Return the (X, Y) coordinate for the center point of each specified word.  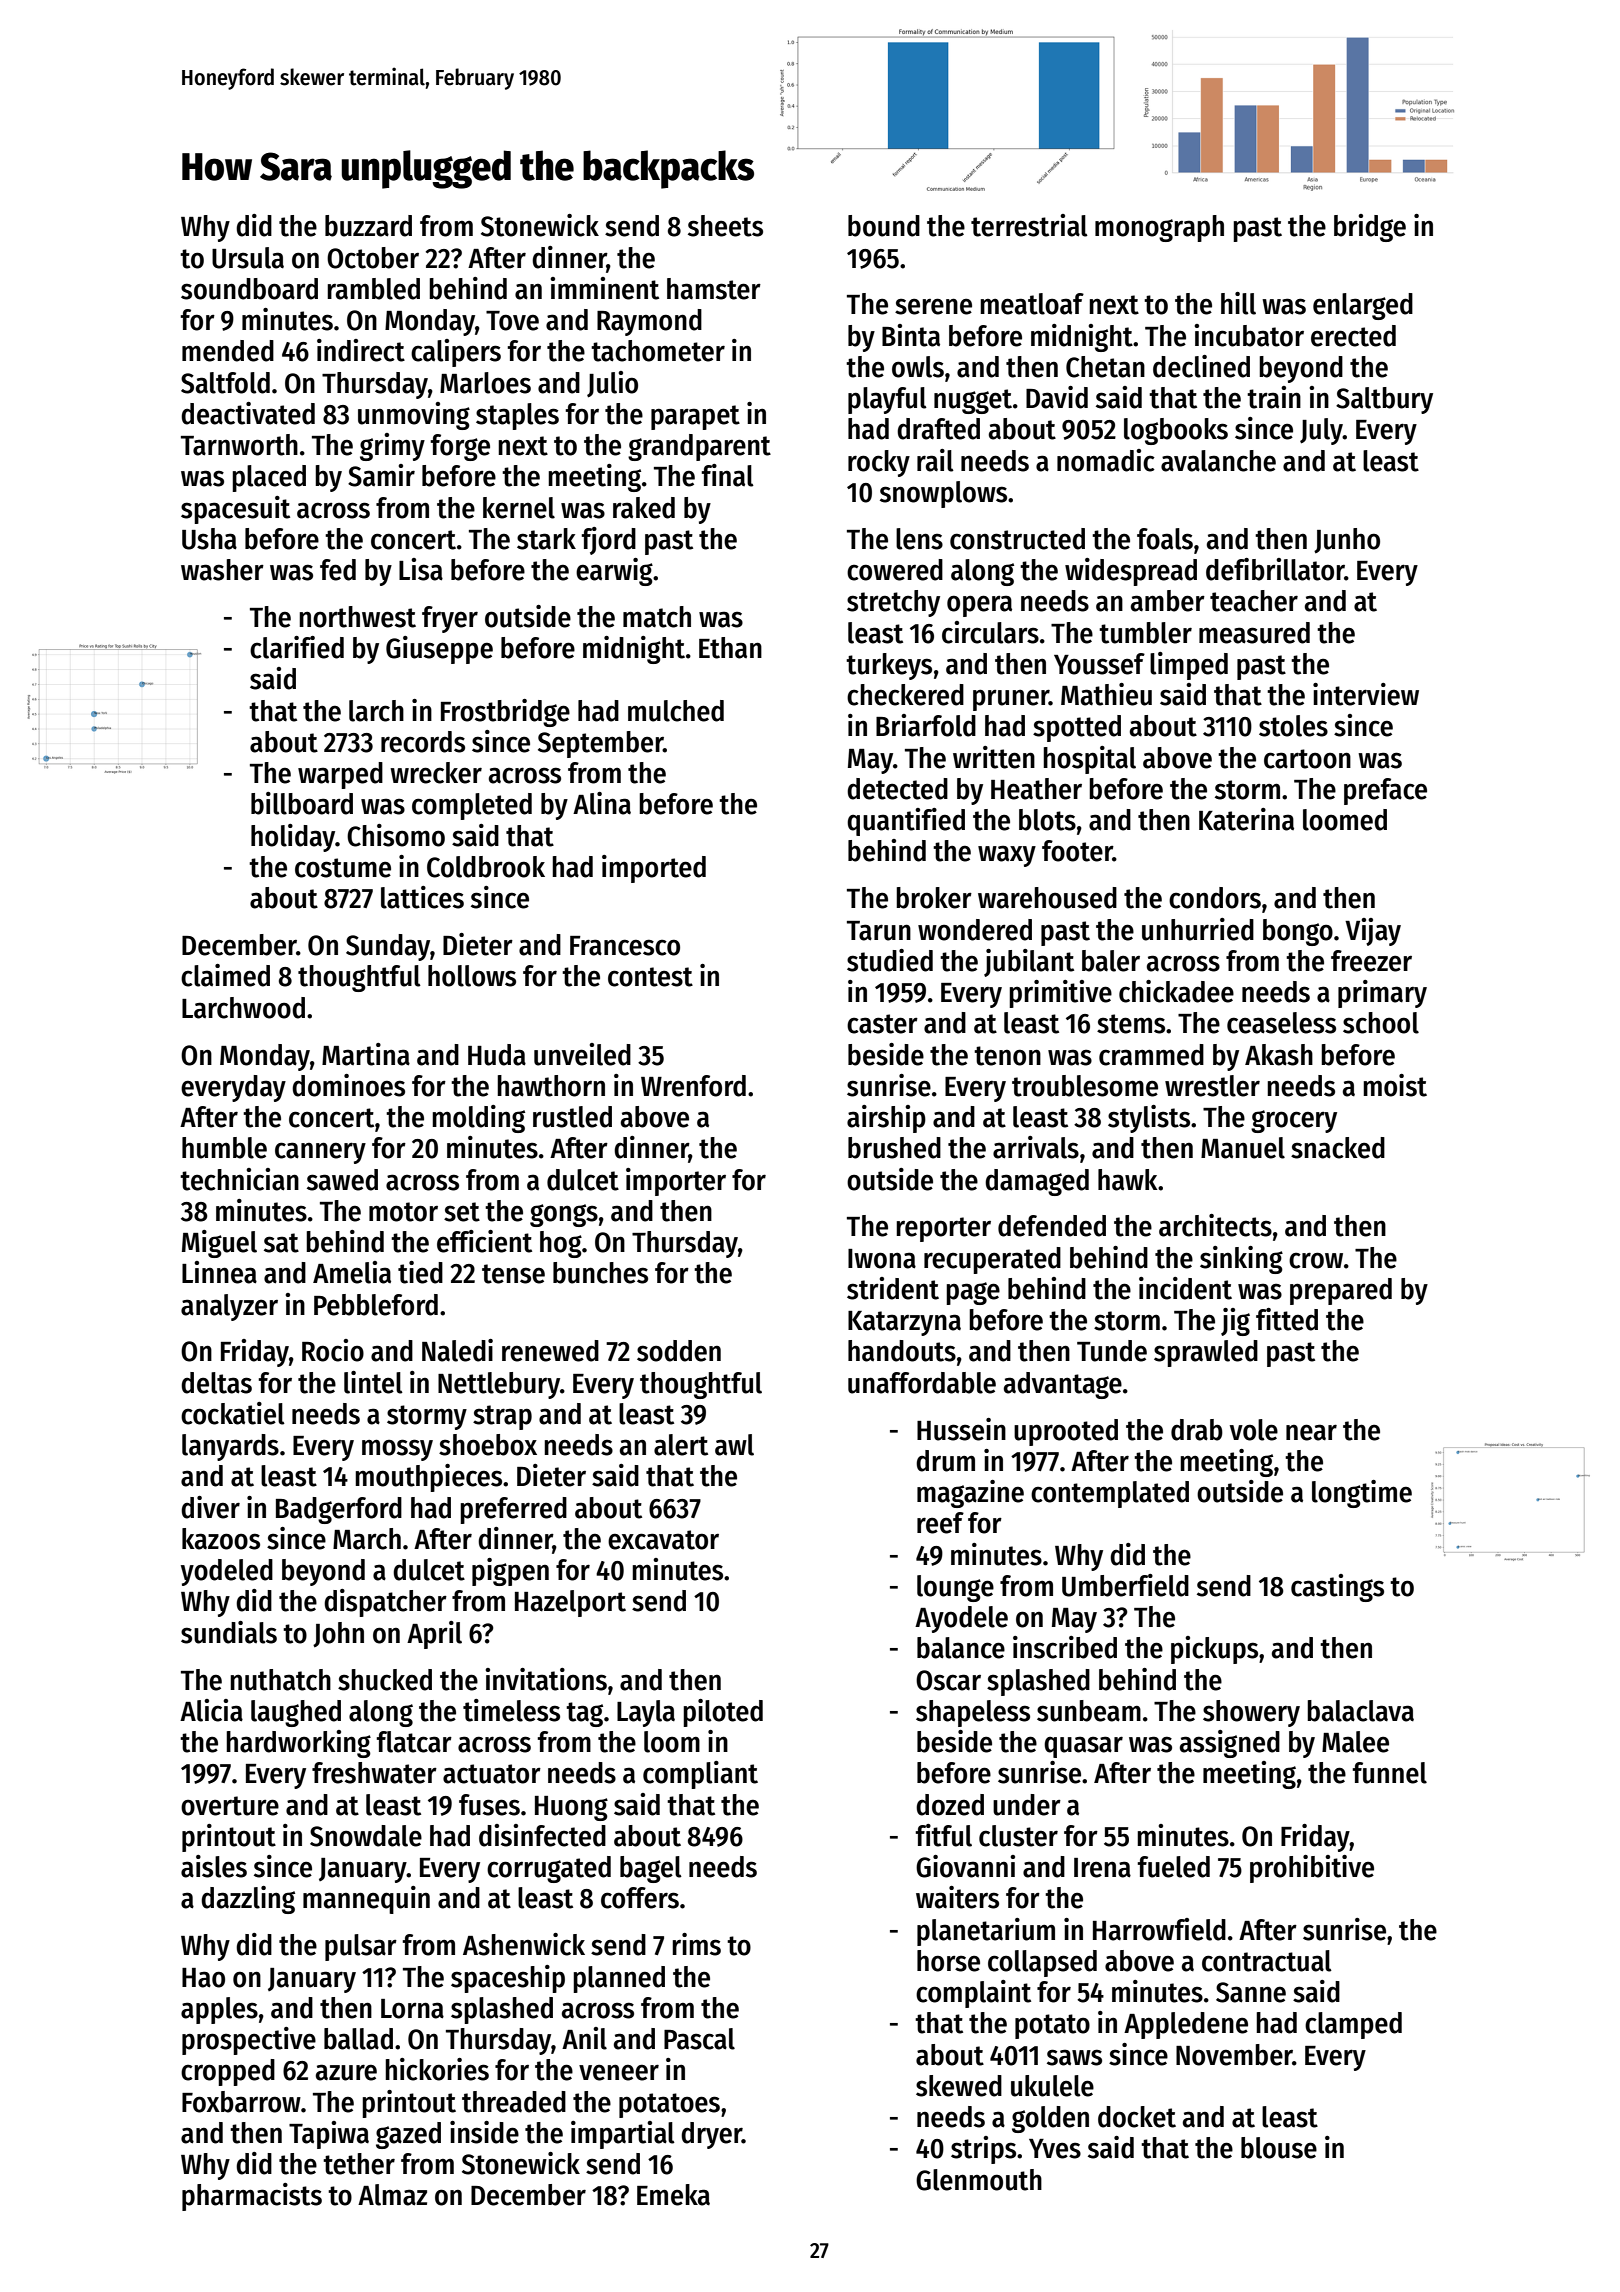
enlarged (1363, 306)
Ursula (248, 258)
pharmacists (252, 2197)
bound (884, 226)
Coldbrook (486, 867)
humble (224, 1148)
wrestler (1212, 1086)
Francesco (625, 946)
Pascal (699, 2039)
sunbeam (1089, 1711)
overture (230, 1806)
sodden (679, 1351)
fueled (1173, 1867)
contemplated (1110, 1494)
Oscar (948, 1680)
